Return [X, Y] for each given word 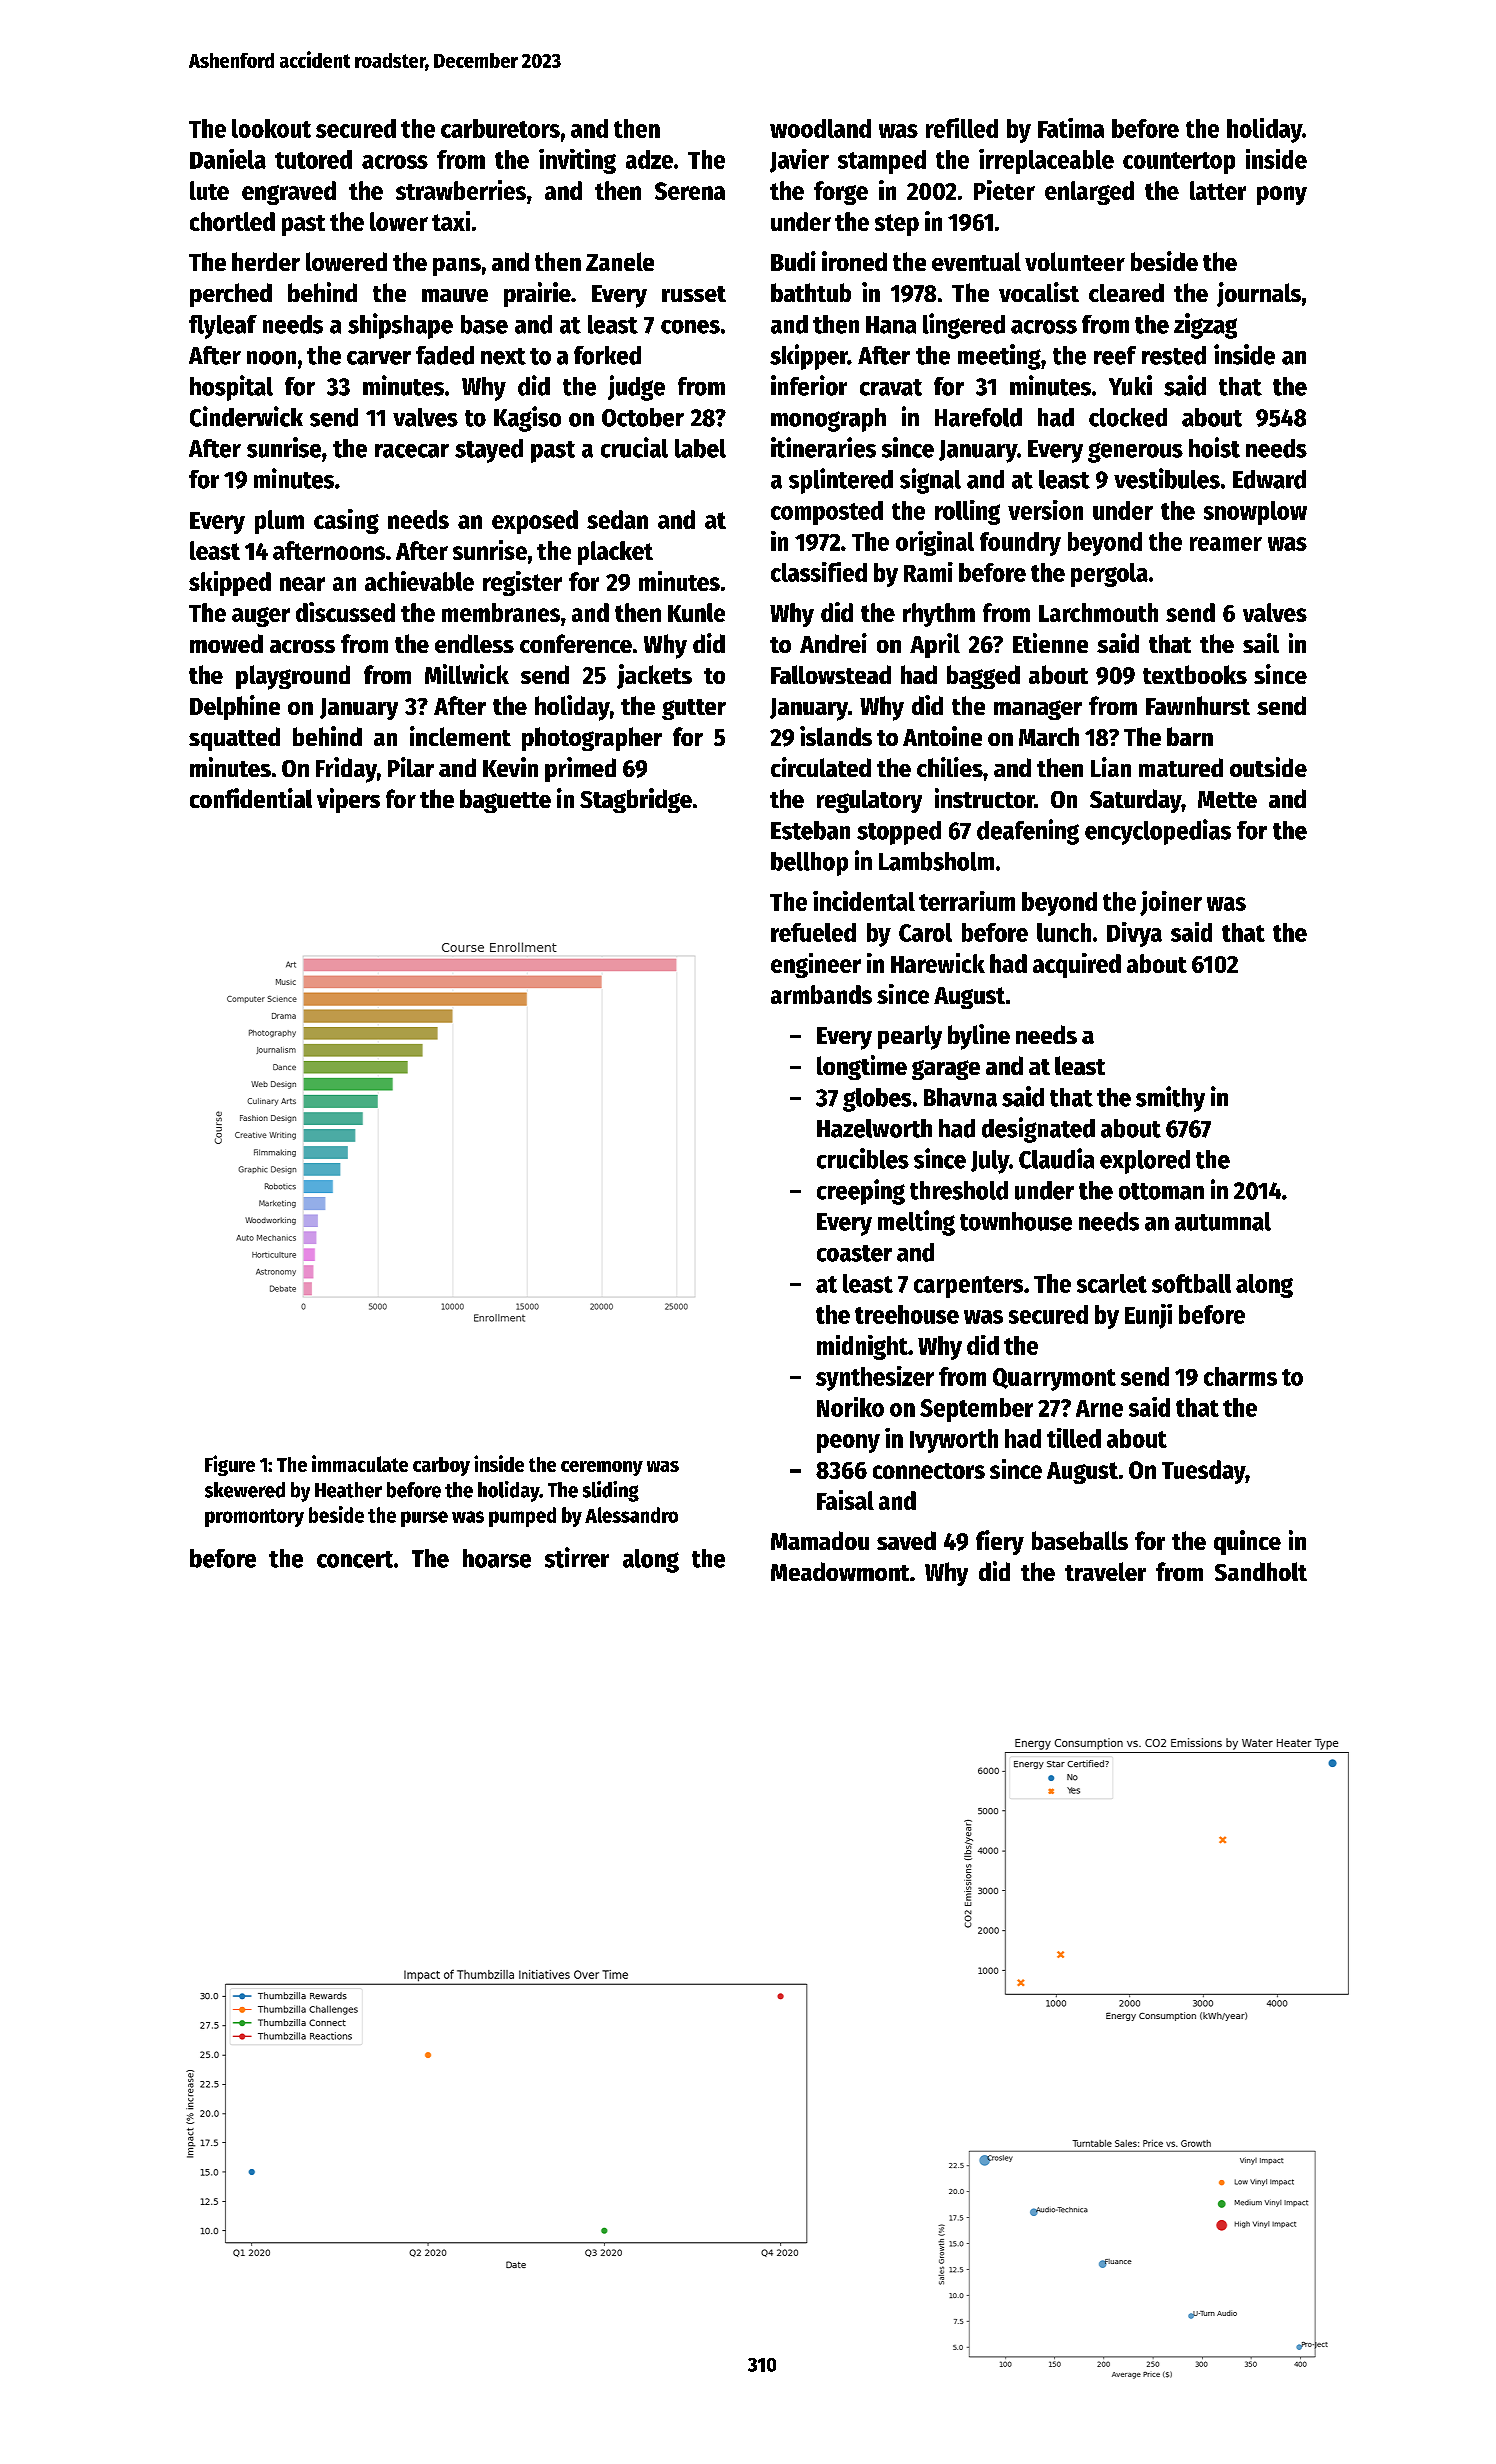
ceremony [602, 1468]
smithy [1170, 1099]
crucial [634, 447]
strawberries [461, 190]
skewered [245, 1490]
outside [1268, 767]
